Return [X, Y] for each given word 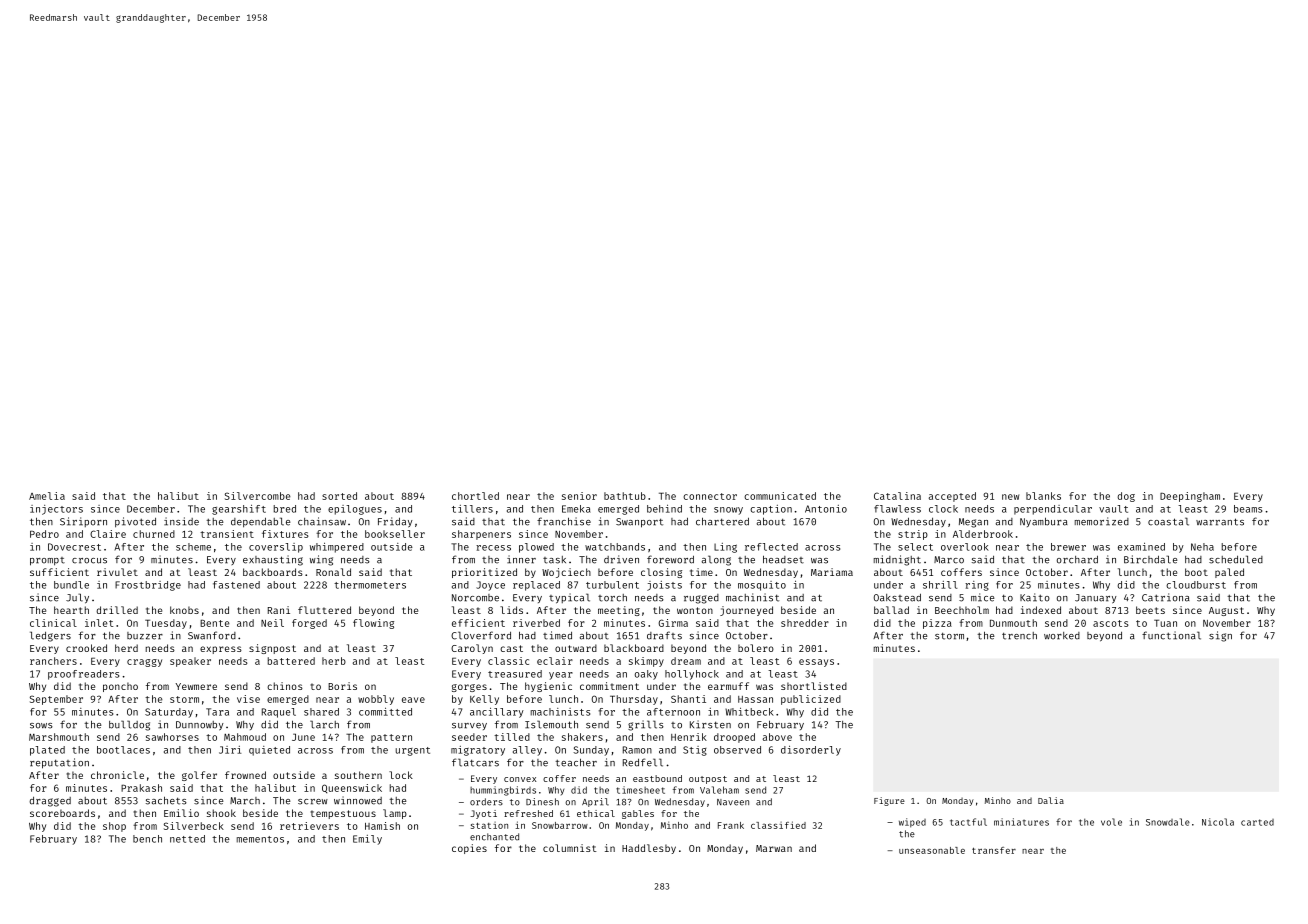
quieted [269, 751]
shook [221, 813]
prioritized [484, 573]
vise [248, 699]
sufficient [59, 572]
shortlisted [814, 686]
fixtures [285, 534]
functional [1171, 635]
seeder [469, 737]
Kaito [1035, 597]
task [554, 560]
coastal [1168, 521]
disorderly [811, 751]
